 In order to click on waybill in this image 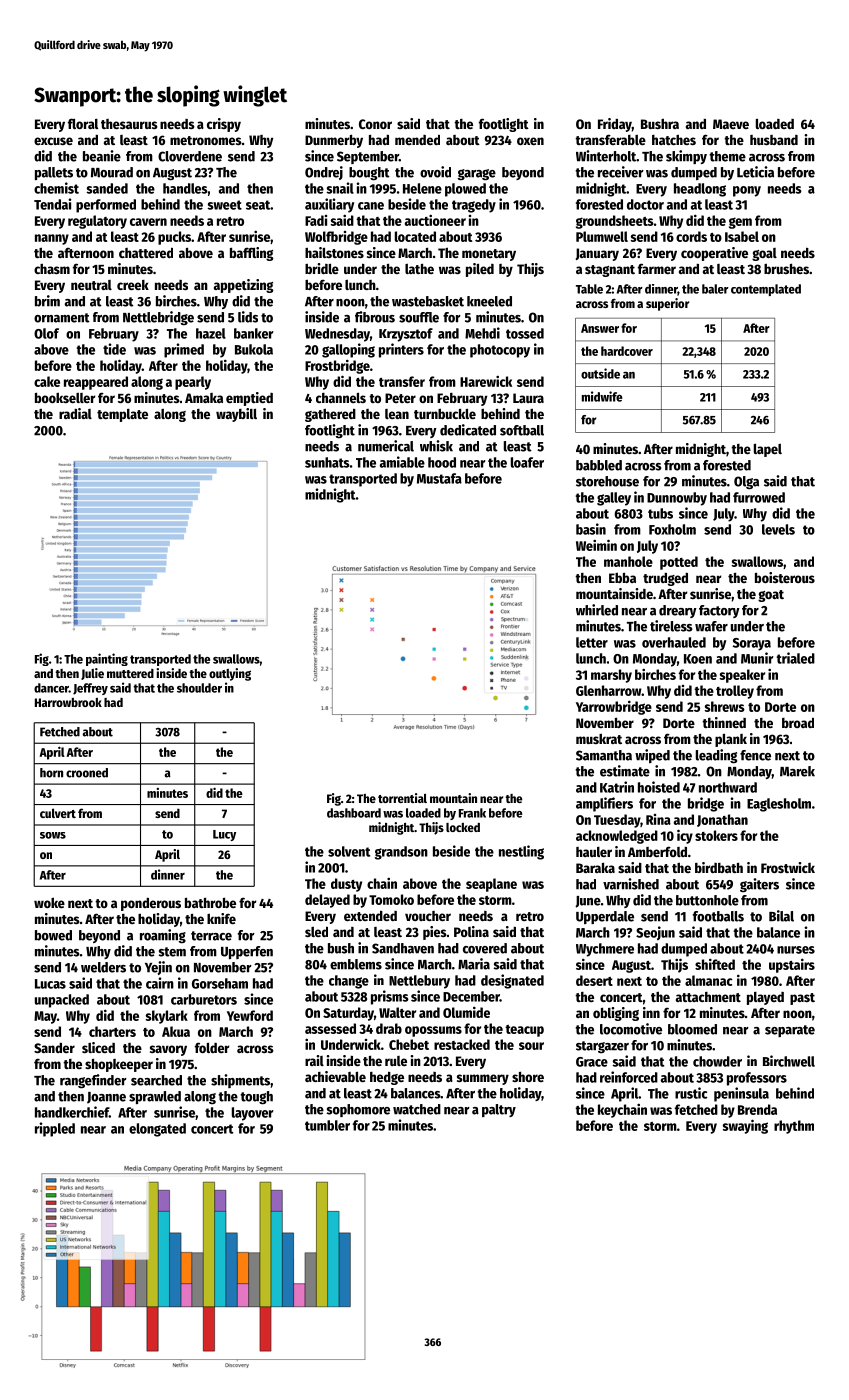, I will do `click(236, 415)`.
